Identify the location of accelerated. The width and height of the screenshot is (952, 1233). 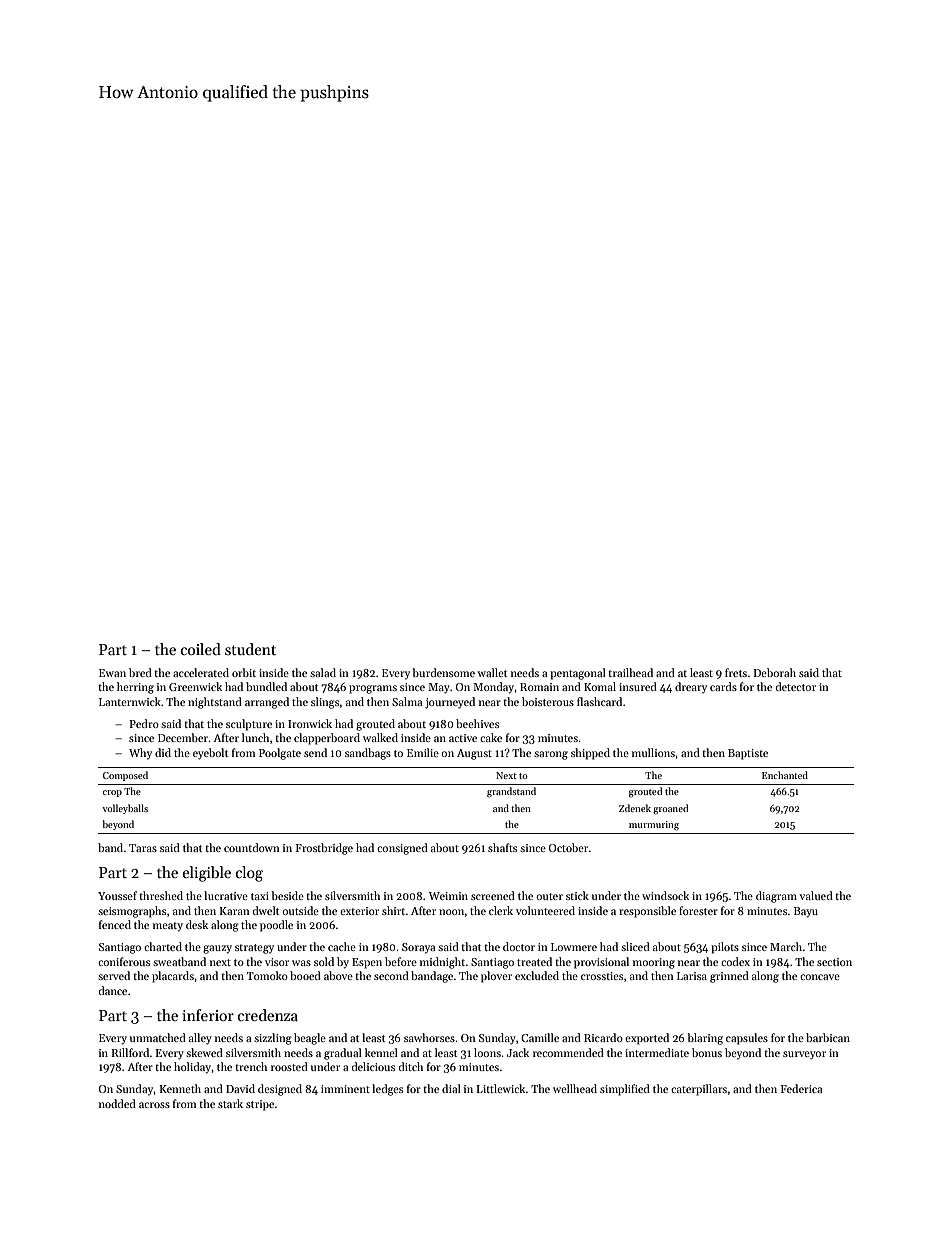
(201, 672).
